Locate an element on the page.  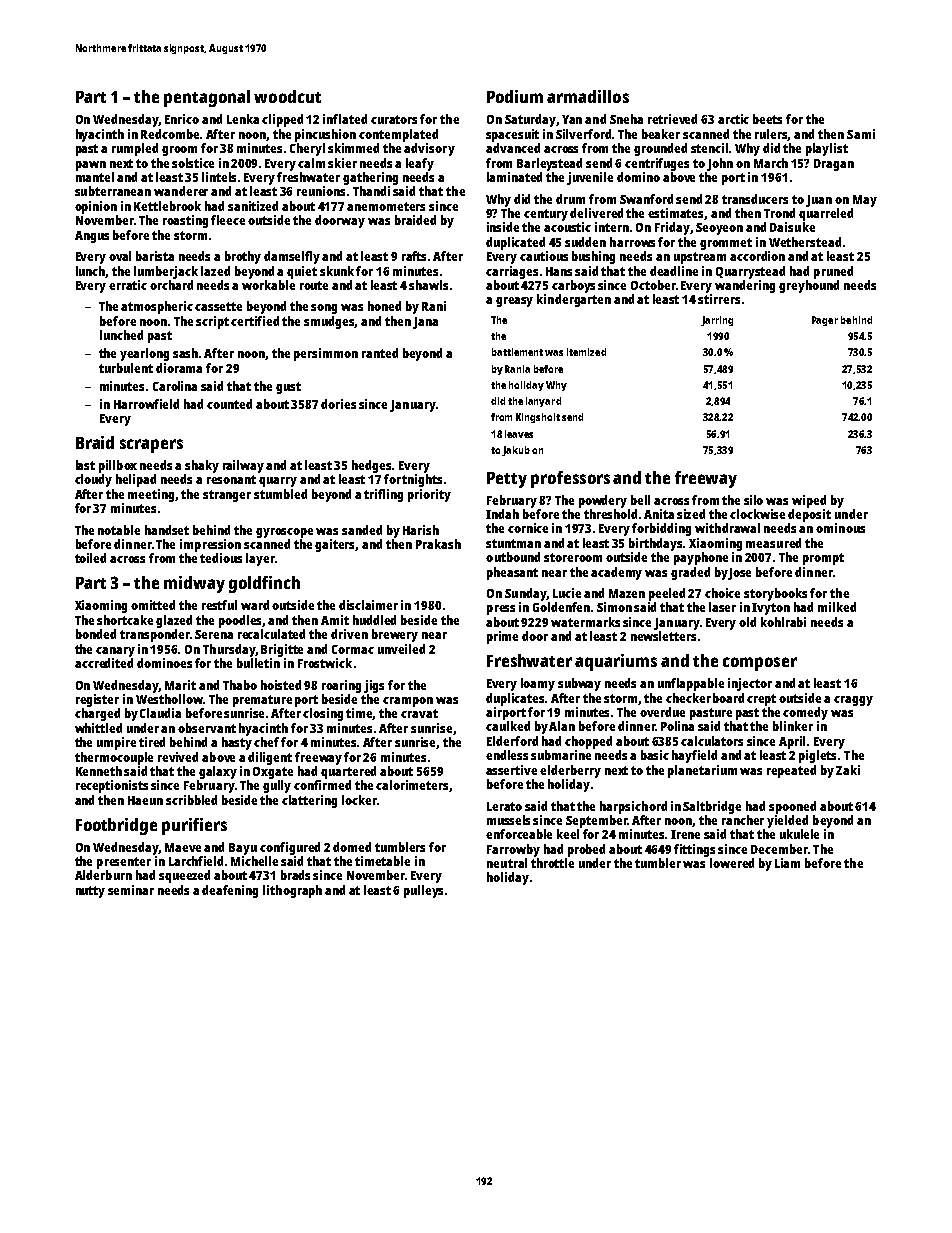
drum is located at coordinates (570, 199).
